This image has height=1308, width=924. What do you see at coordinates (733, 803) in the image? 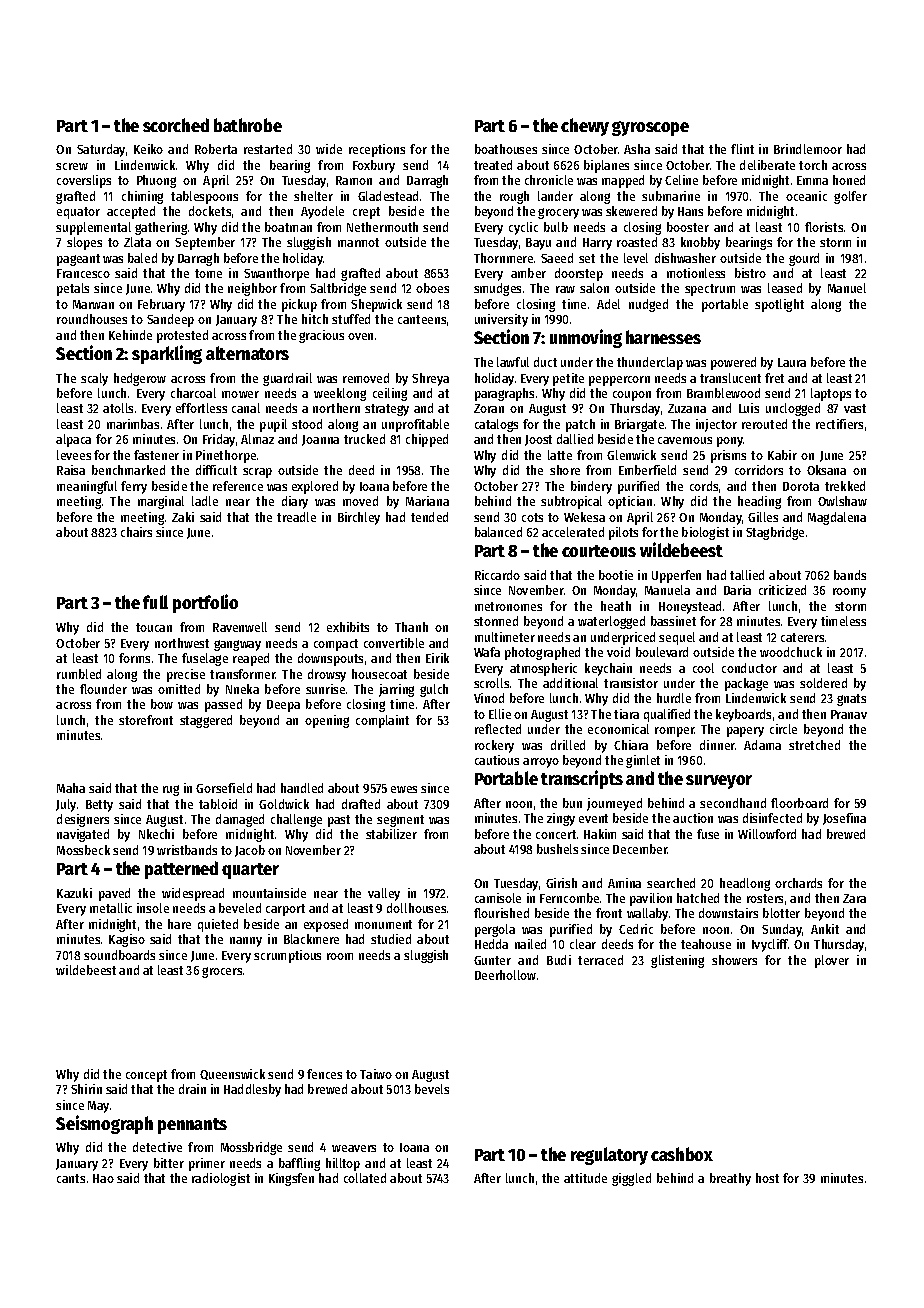
I see `secondhand` at bounding box center [733, 803].
